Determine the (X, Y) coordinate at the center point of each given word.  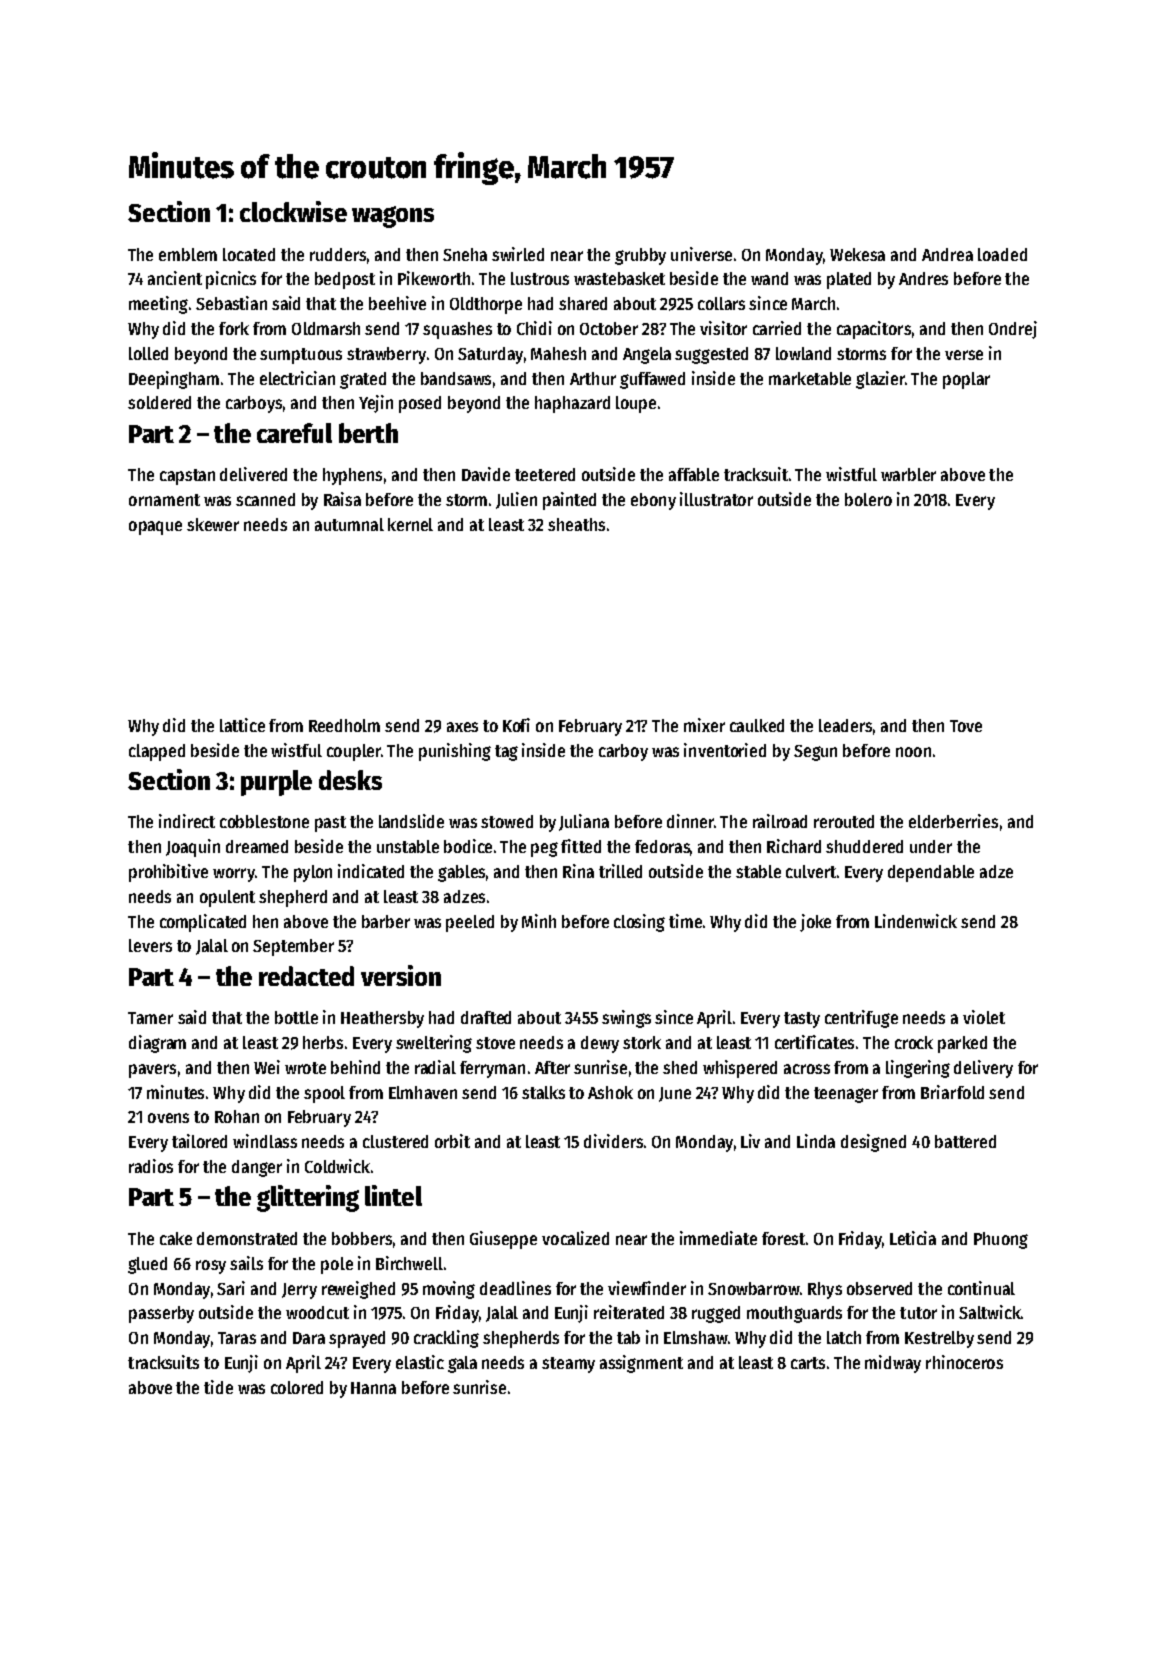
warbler (908, 474)
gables (461, 873)
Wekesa (857, 254)
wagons (393, 217)
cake (176, 1238)
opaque (155, 528)
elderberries (953, 821)
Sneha (465, 254)
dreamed (257, 846)
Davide (486, 474)
